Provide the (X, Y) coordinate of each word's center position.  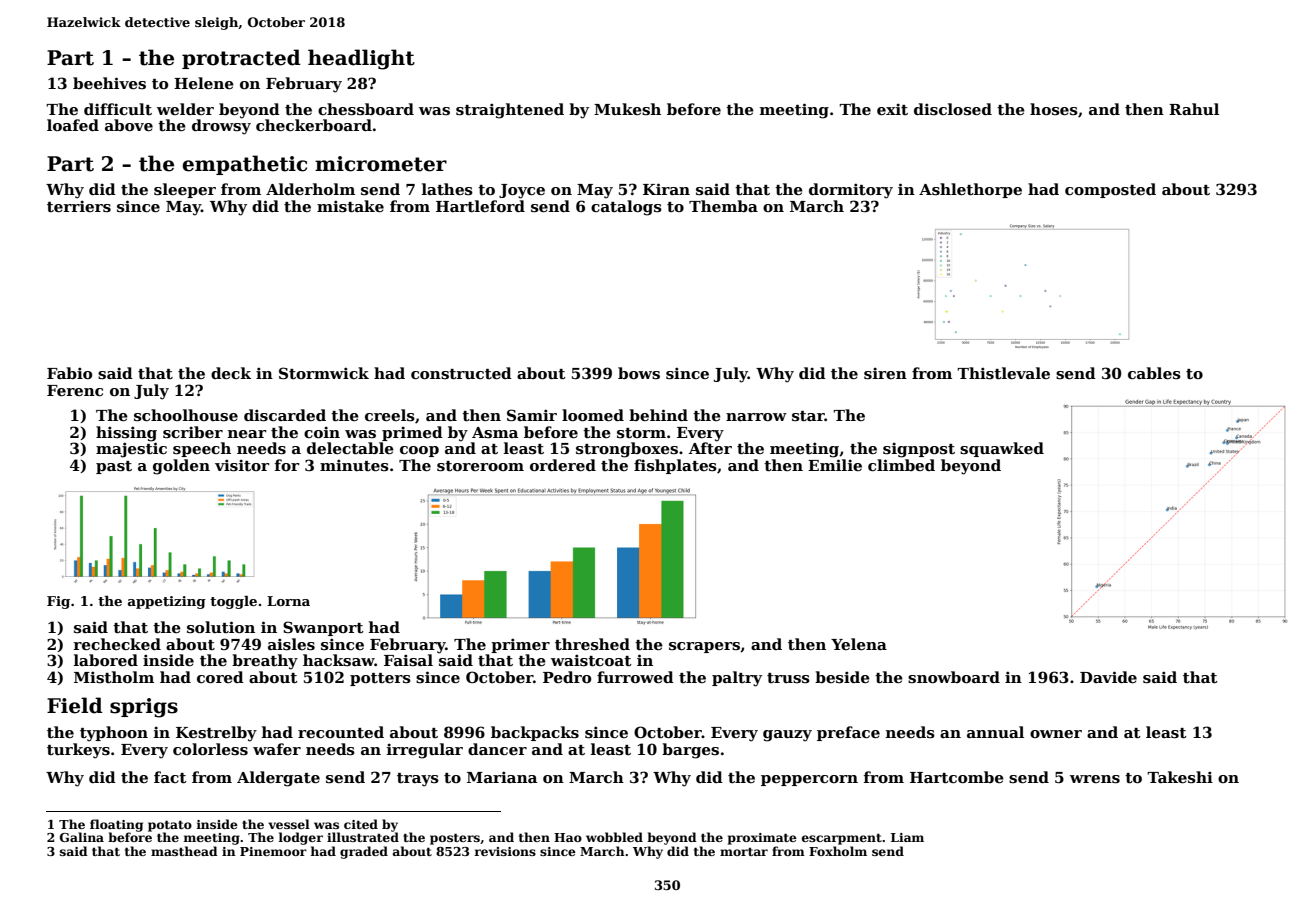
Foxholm (838, 851)
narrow (756, 417)
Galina (82, 837)
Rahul (1194, 109)
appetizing (167, 602)
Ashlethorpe (970, 190)
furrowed (635, 677)
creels (390, 415)
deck (231, 373)
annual (995, 732)
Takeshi (1180, 777)
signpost (919, 450)
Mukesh (627, 109)
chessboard (366, 109)
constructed (461, 373)
